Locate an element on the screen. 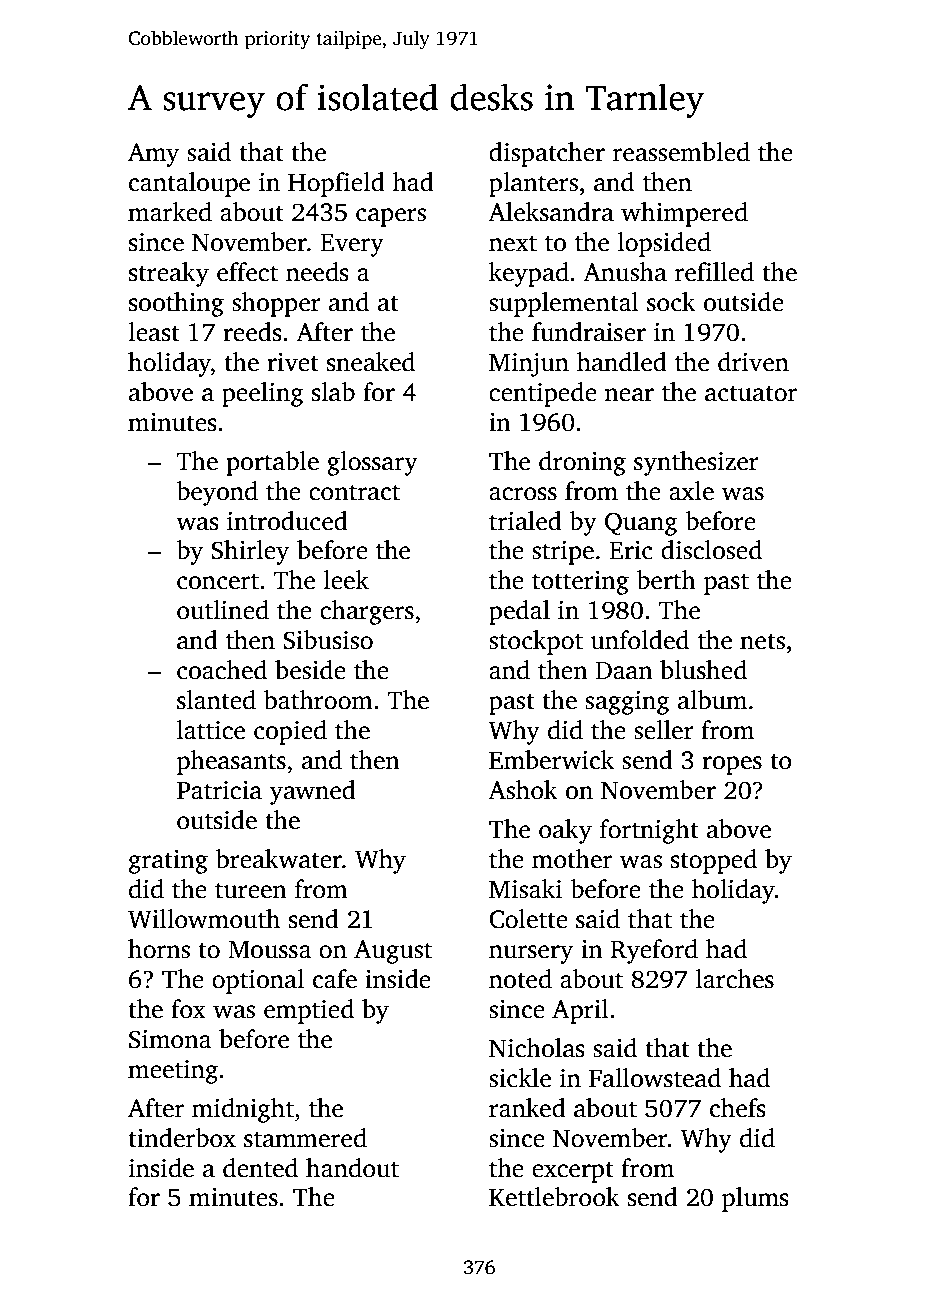 The height and width of the screenshot is (1314, 926). chefs is located at coordinates (738, 1108).
